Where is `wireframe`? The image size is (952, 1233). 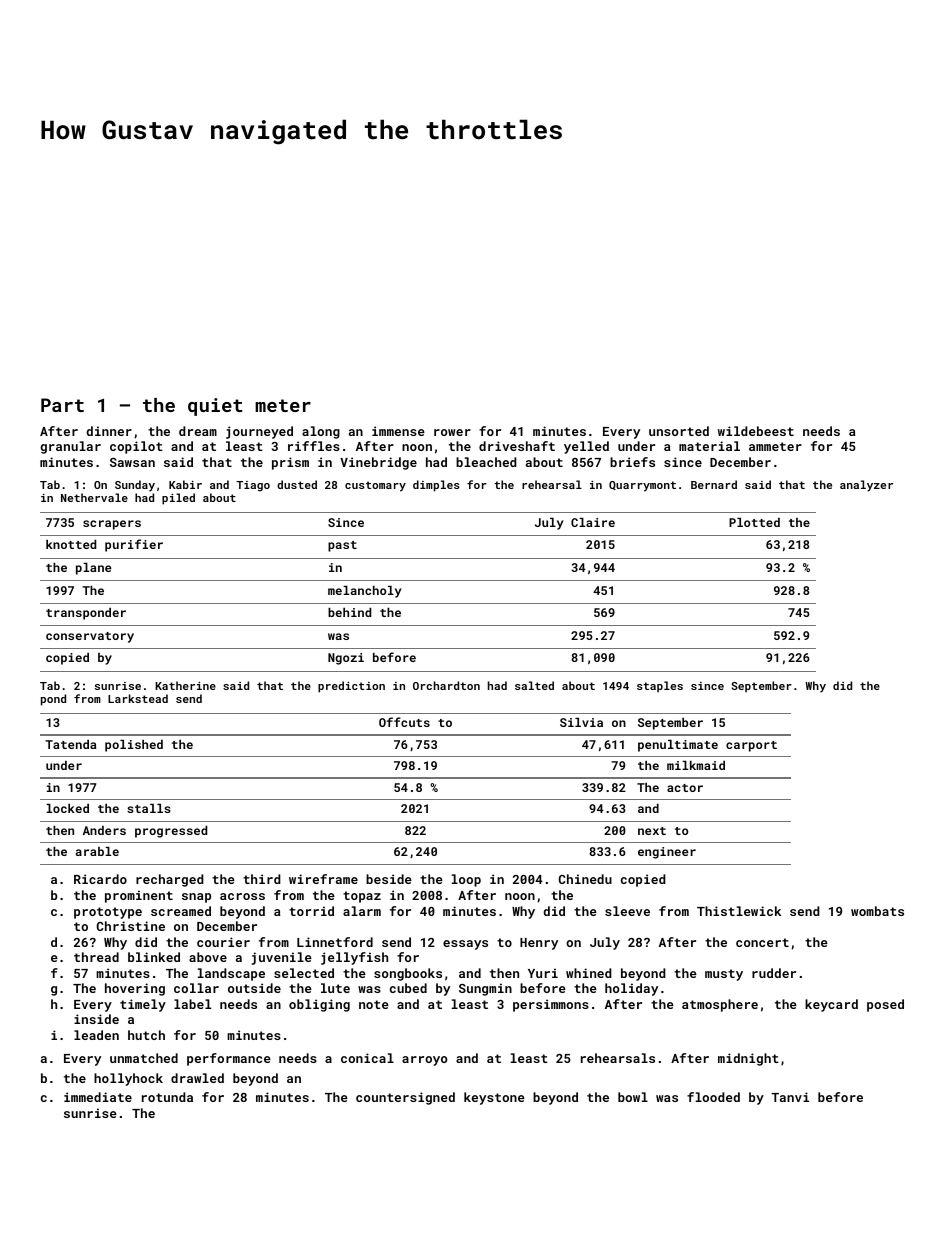 wireframe is located at coordinates (323, 879).
